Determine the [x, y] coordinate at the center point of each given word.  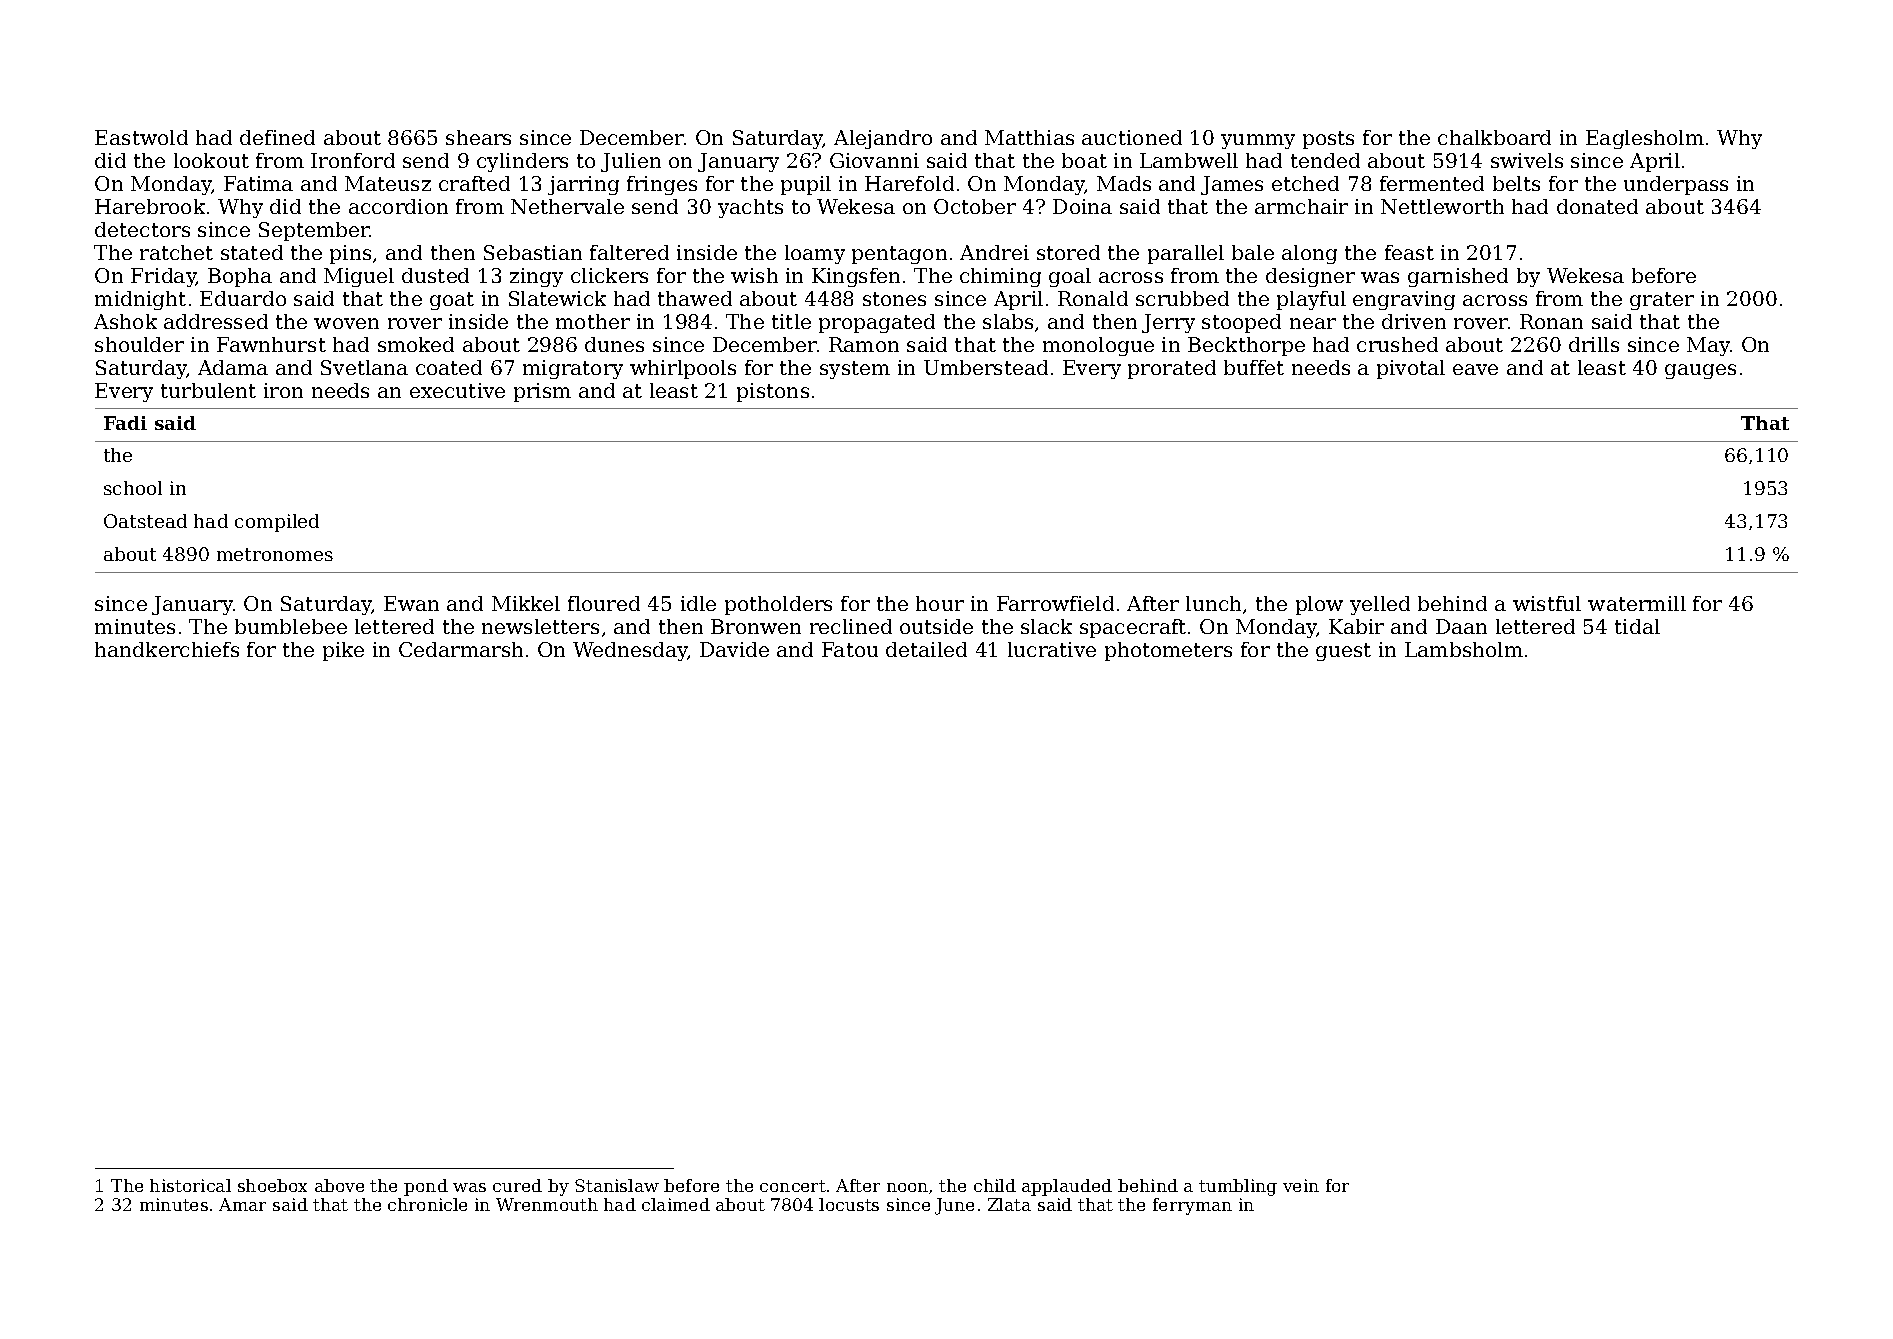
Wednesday [630, 651]
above [339, 1185]
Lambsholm [1464, 649]
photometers [1168, 651]
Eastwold [141, 137]
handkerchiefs [167, 649]
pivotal [1411, 369]
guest [1343, 652]
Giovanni [874, 160]
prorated [1172, 369]
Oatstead [145, 521]
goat [452, 301]
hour [940, 603]
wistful [1547, 603]
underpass [1676, 185]
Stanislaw [617, 1185]
